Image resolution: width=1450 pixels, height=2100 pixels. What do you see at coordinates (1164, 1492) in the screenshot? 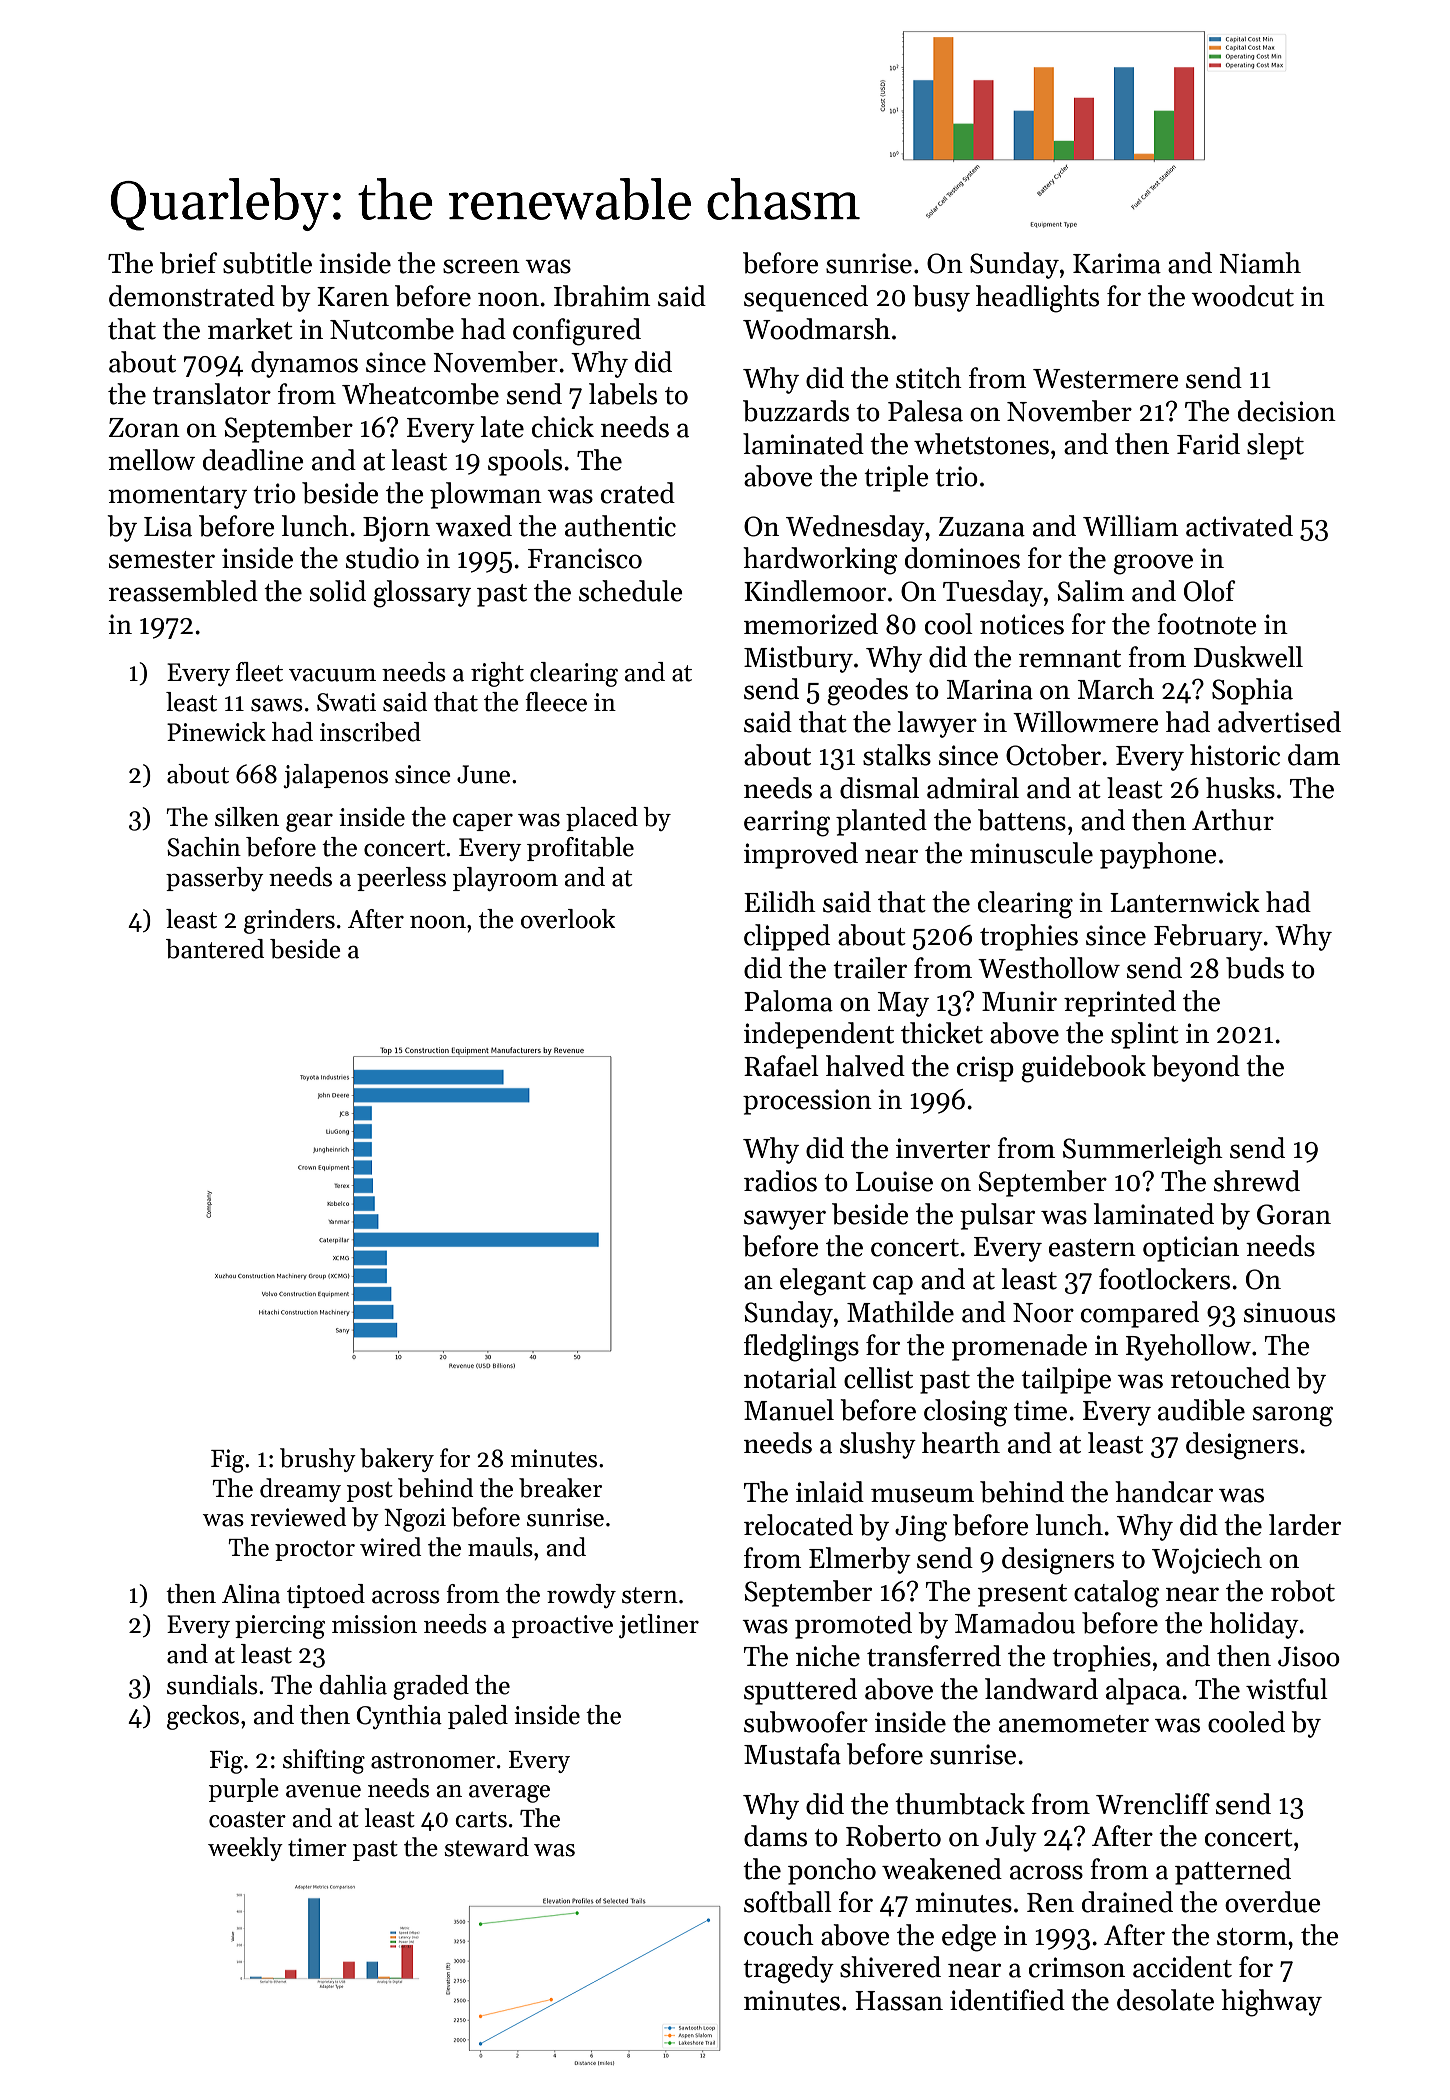
I see `handcar` at bounding box center [1164, 1492].
